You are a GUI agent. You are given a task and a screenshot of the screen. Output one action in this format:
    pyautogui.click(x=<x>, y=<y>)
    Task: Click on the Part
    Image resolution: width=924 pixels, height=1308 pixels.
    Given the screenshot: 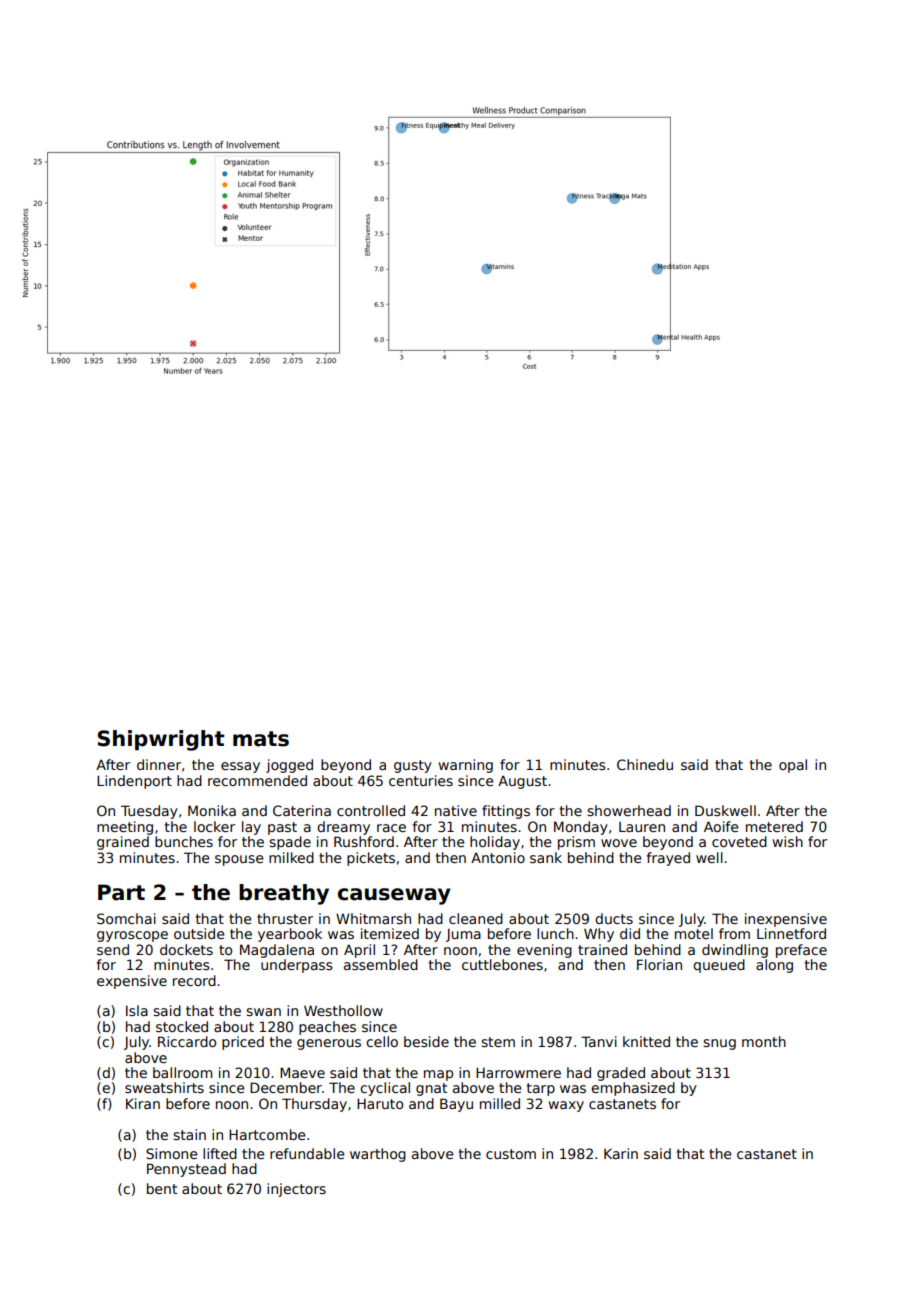 What is the action you would take?
    pyautogui.click(x=121, y=892)
